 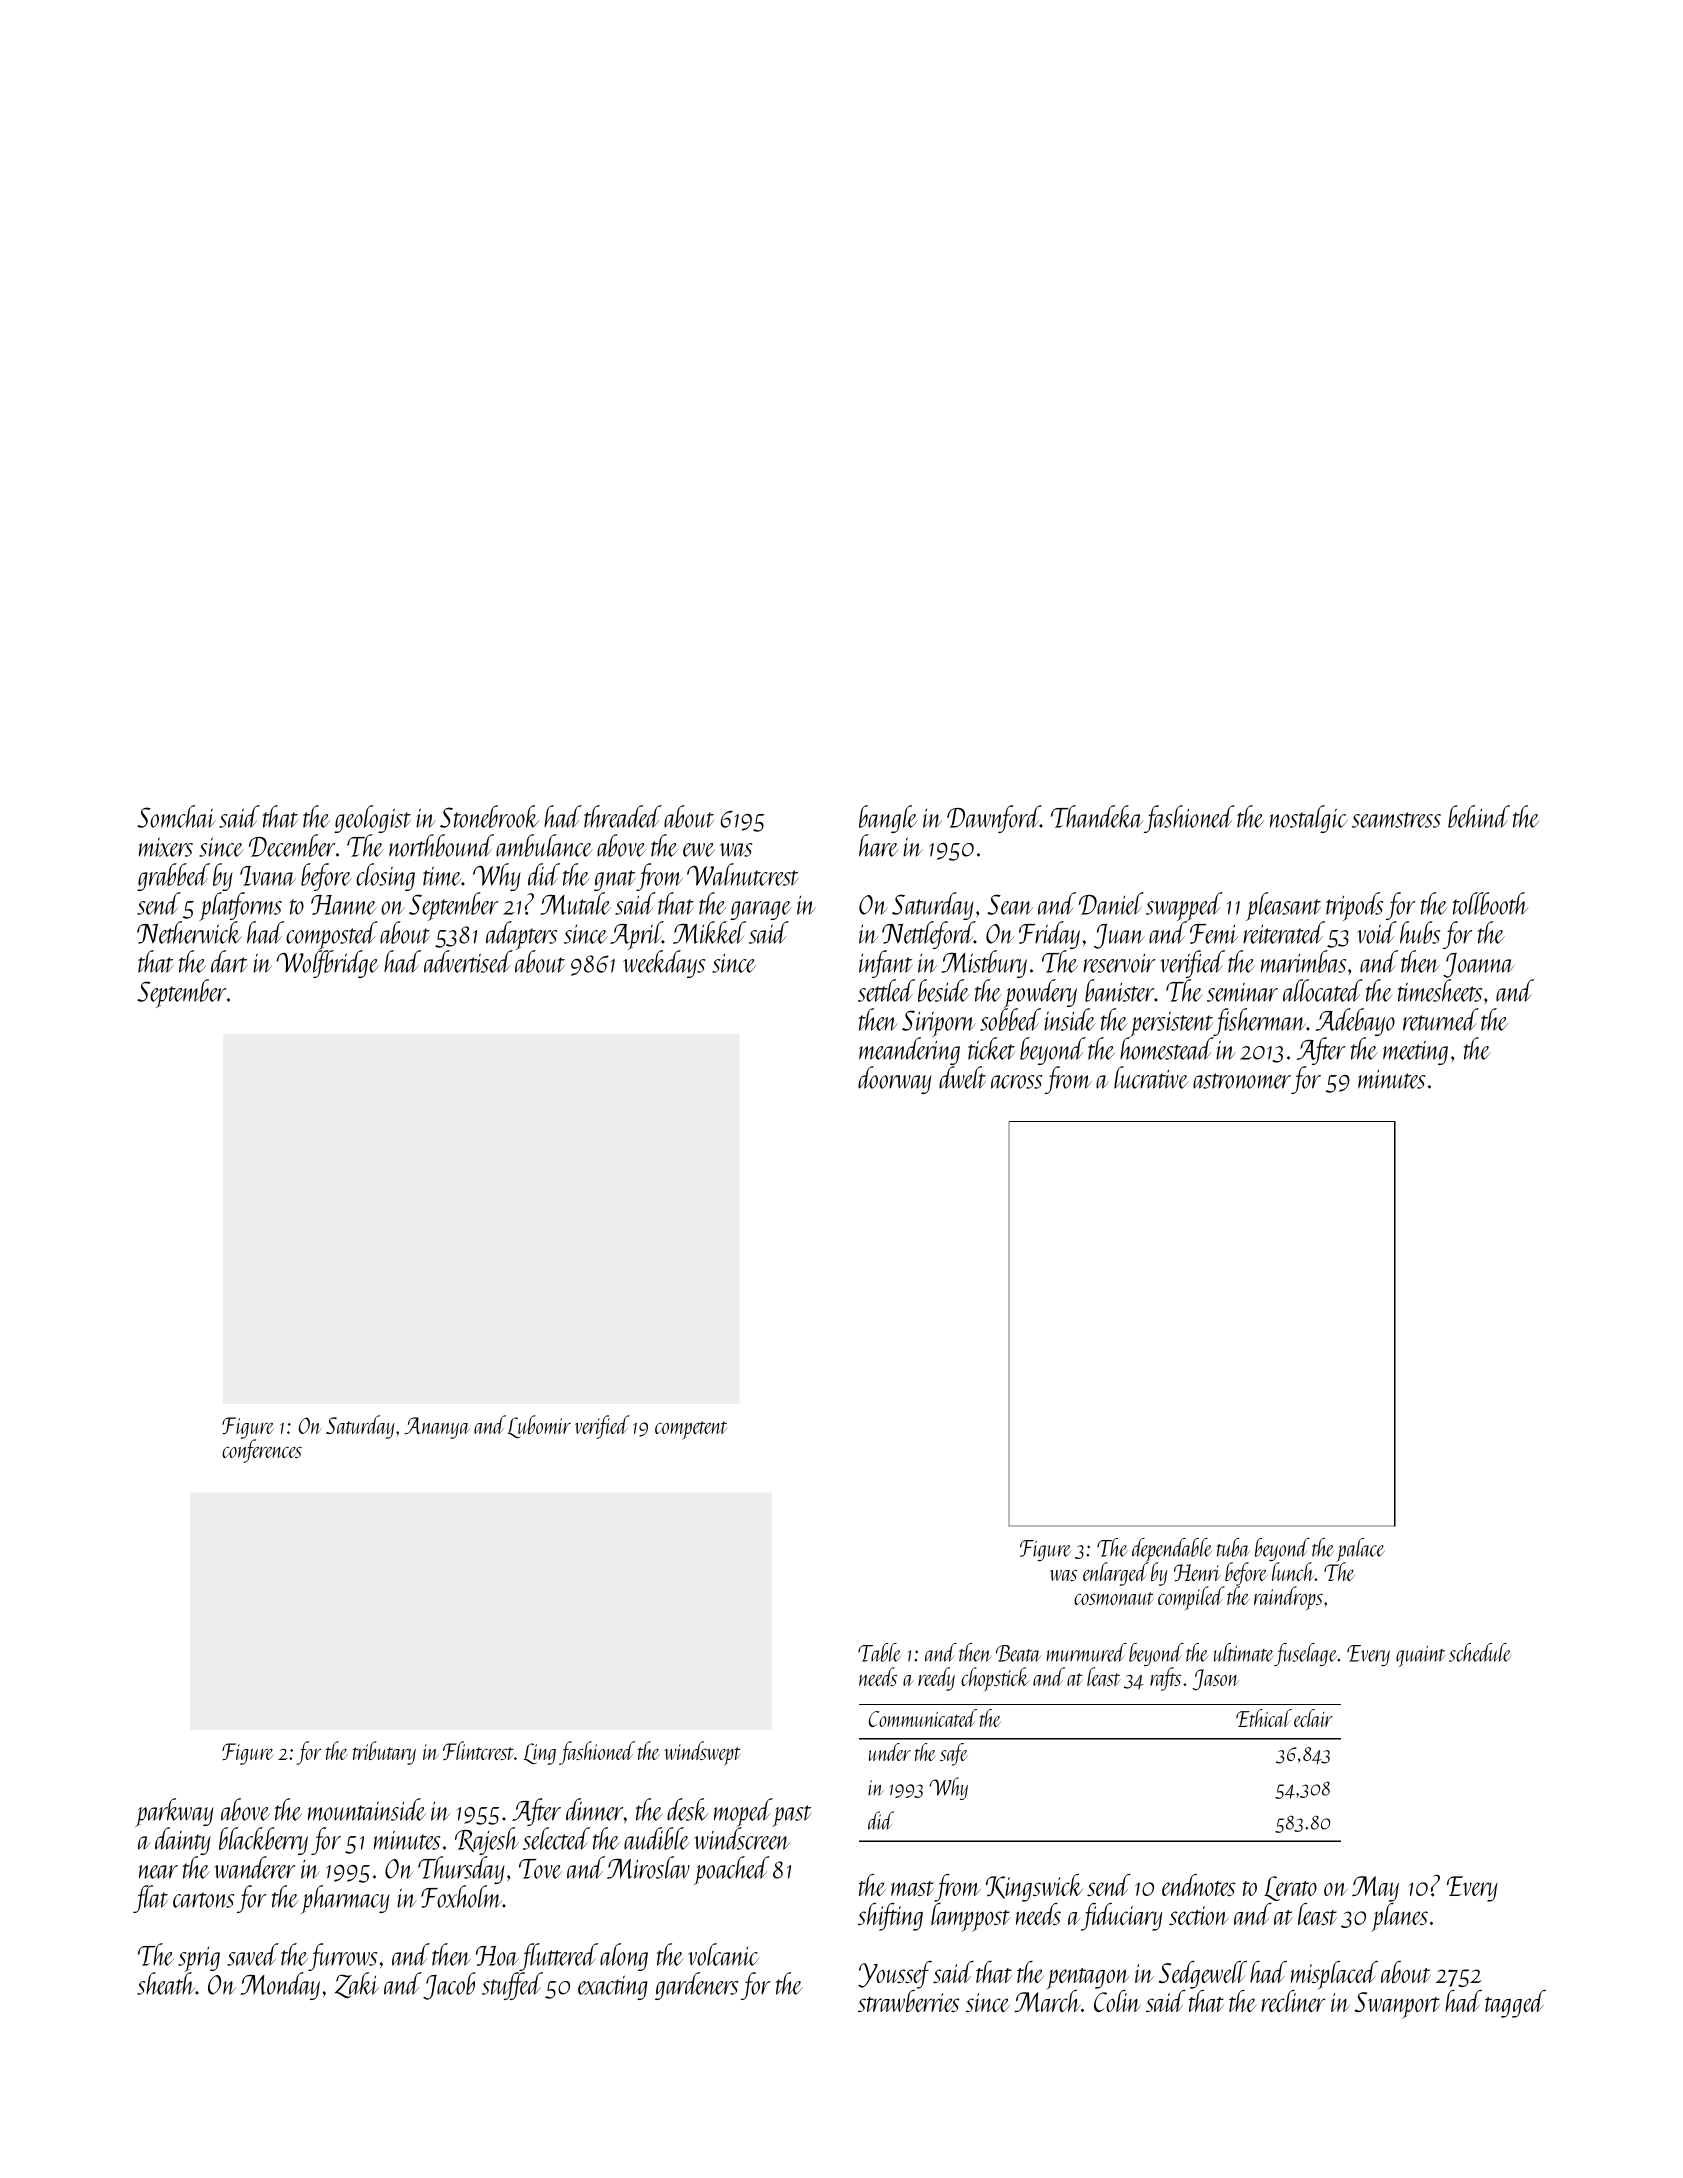 What do you see at coordinates (936, 1679) in the screenshot?
I see `reedy` at bounding box center [936, 1679].
